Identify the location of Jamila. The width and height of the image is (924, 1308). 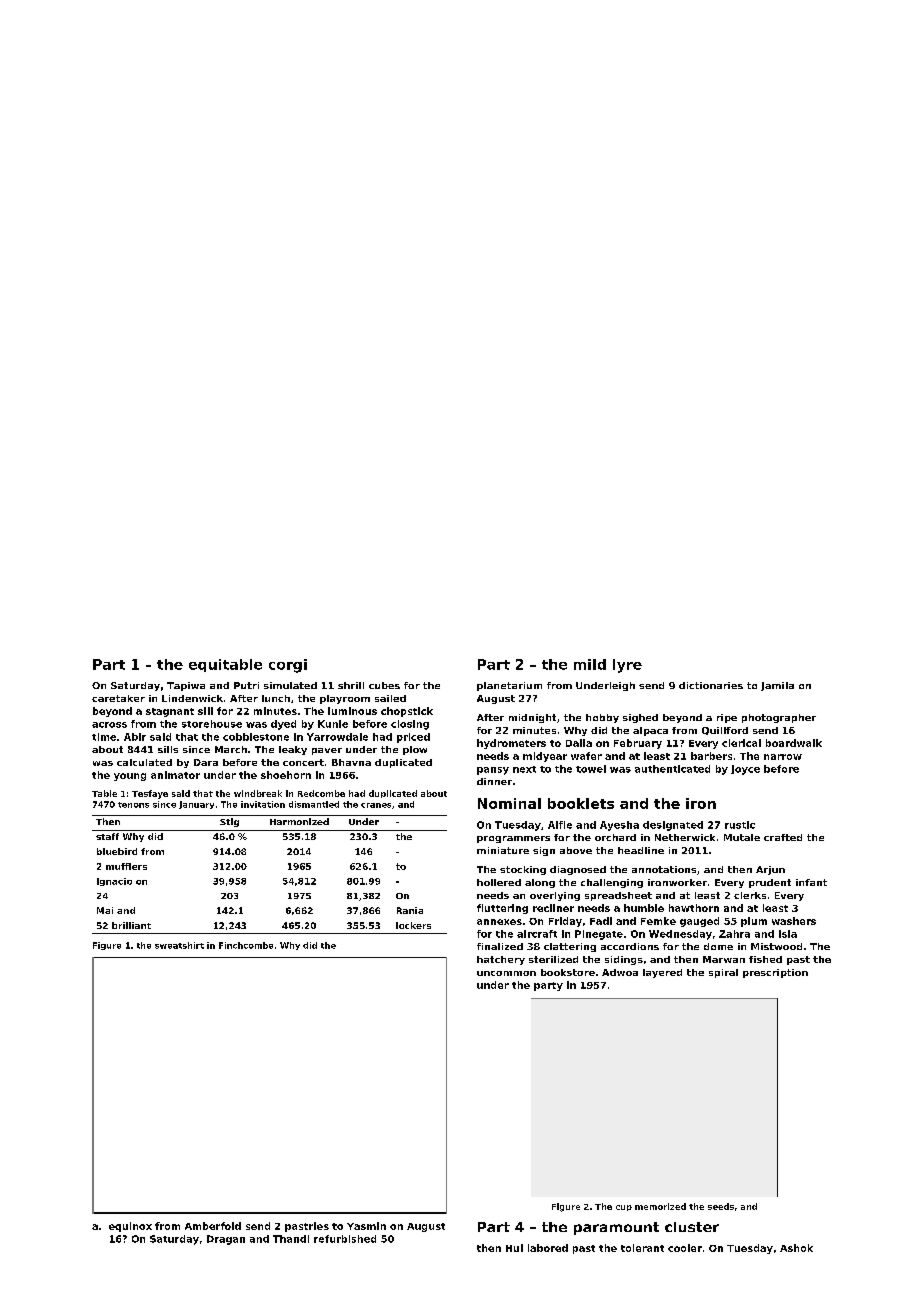
(777, 686).
